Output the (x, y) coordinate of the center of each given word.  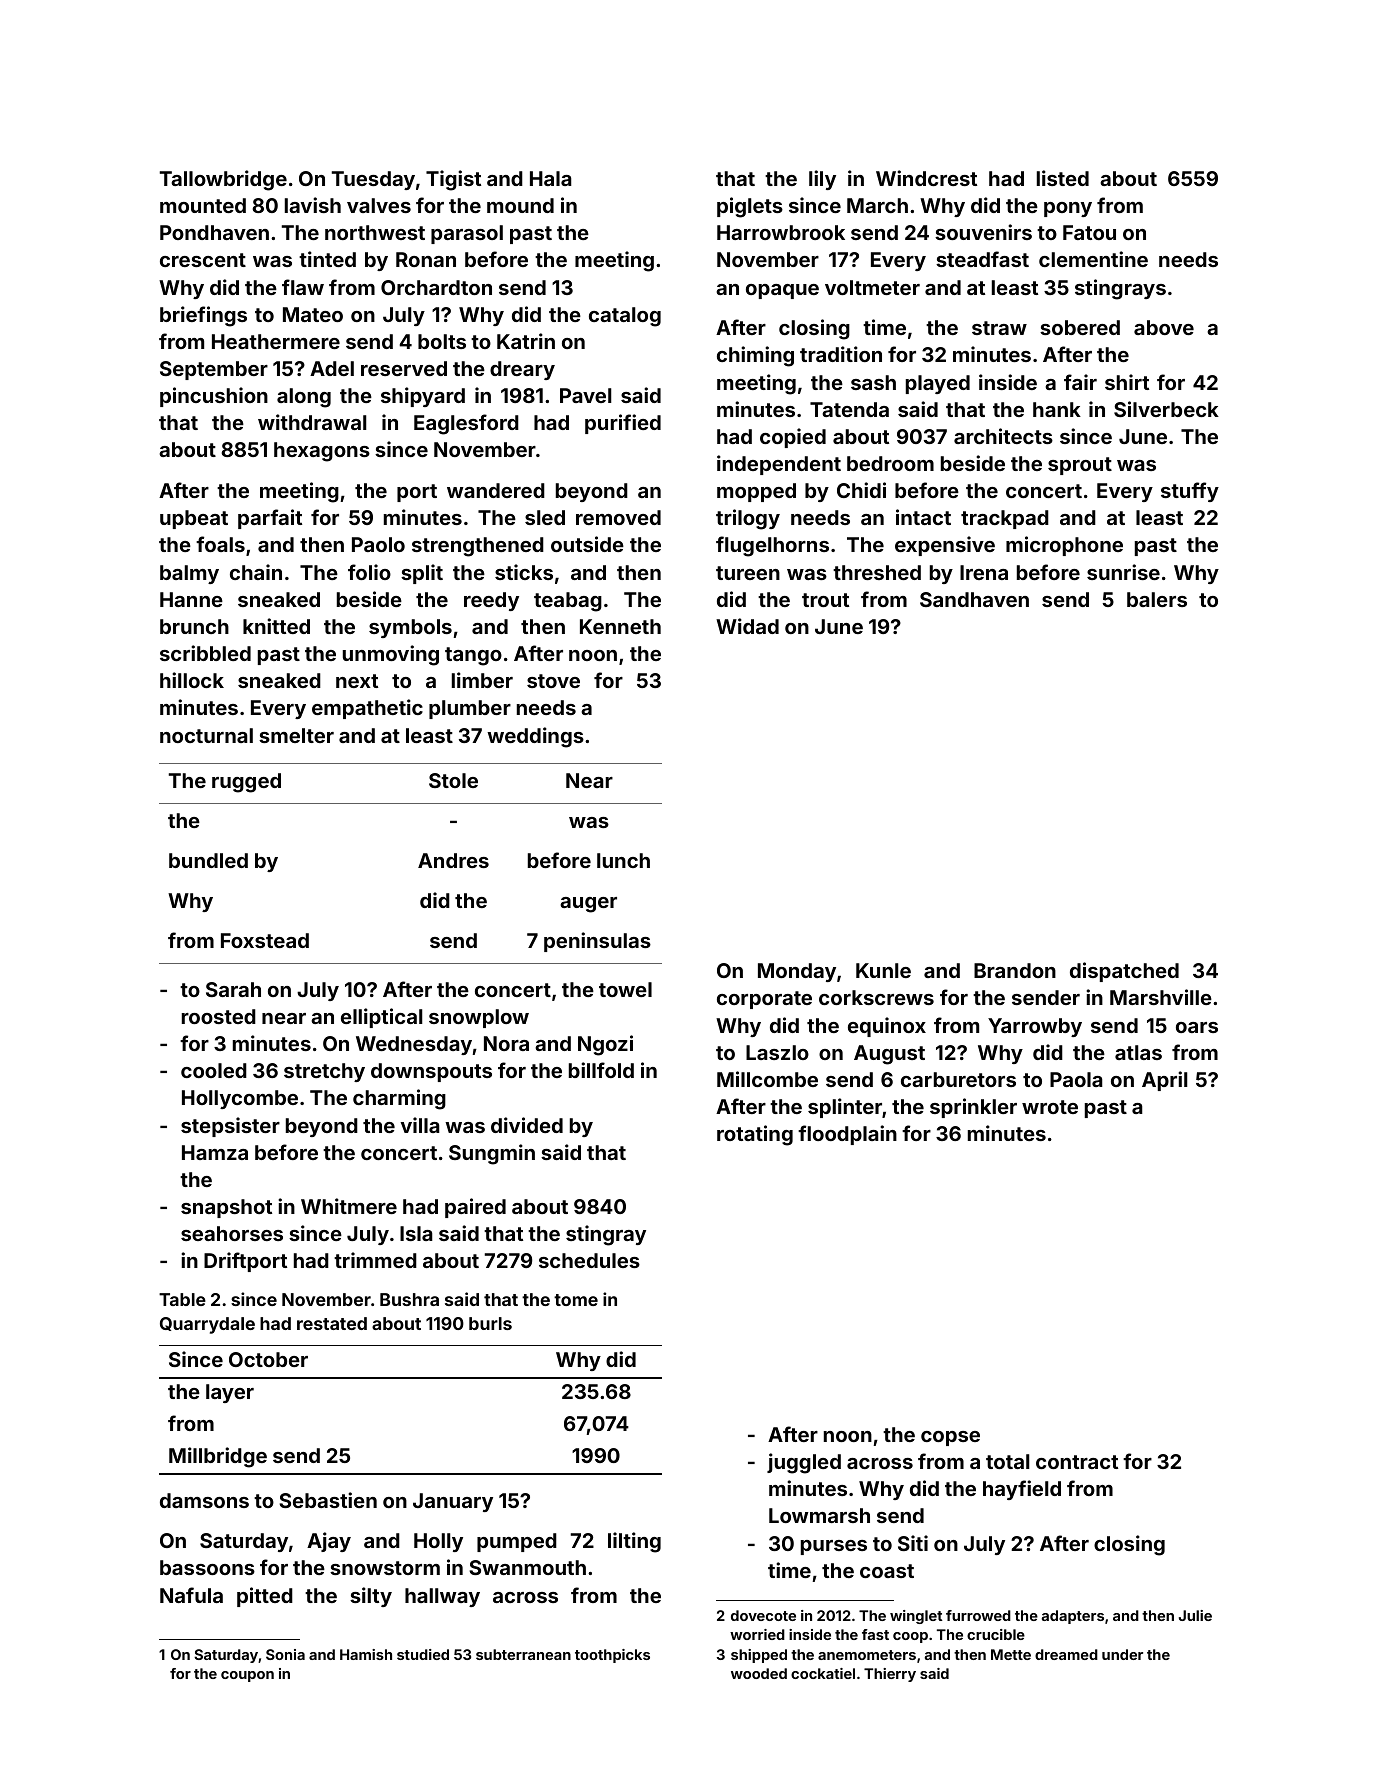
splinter (845, 1108)
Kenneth (620, 626)
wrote (1050, 1107)
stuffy (1190, 492)
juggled (804, 1463)
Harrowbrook (781, 232)
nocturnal (206, 735)
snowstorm (385, 1568)
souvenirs (983, 232)
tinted (327, 259)
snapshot (226, 1208)
